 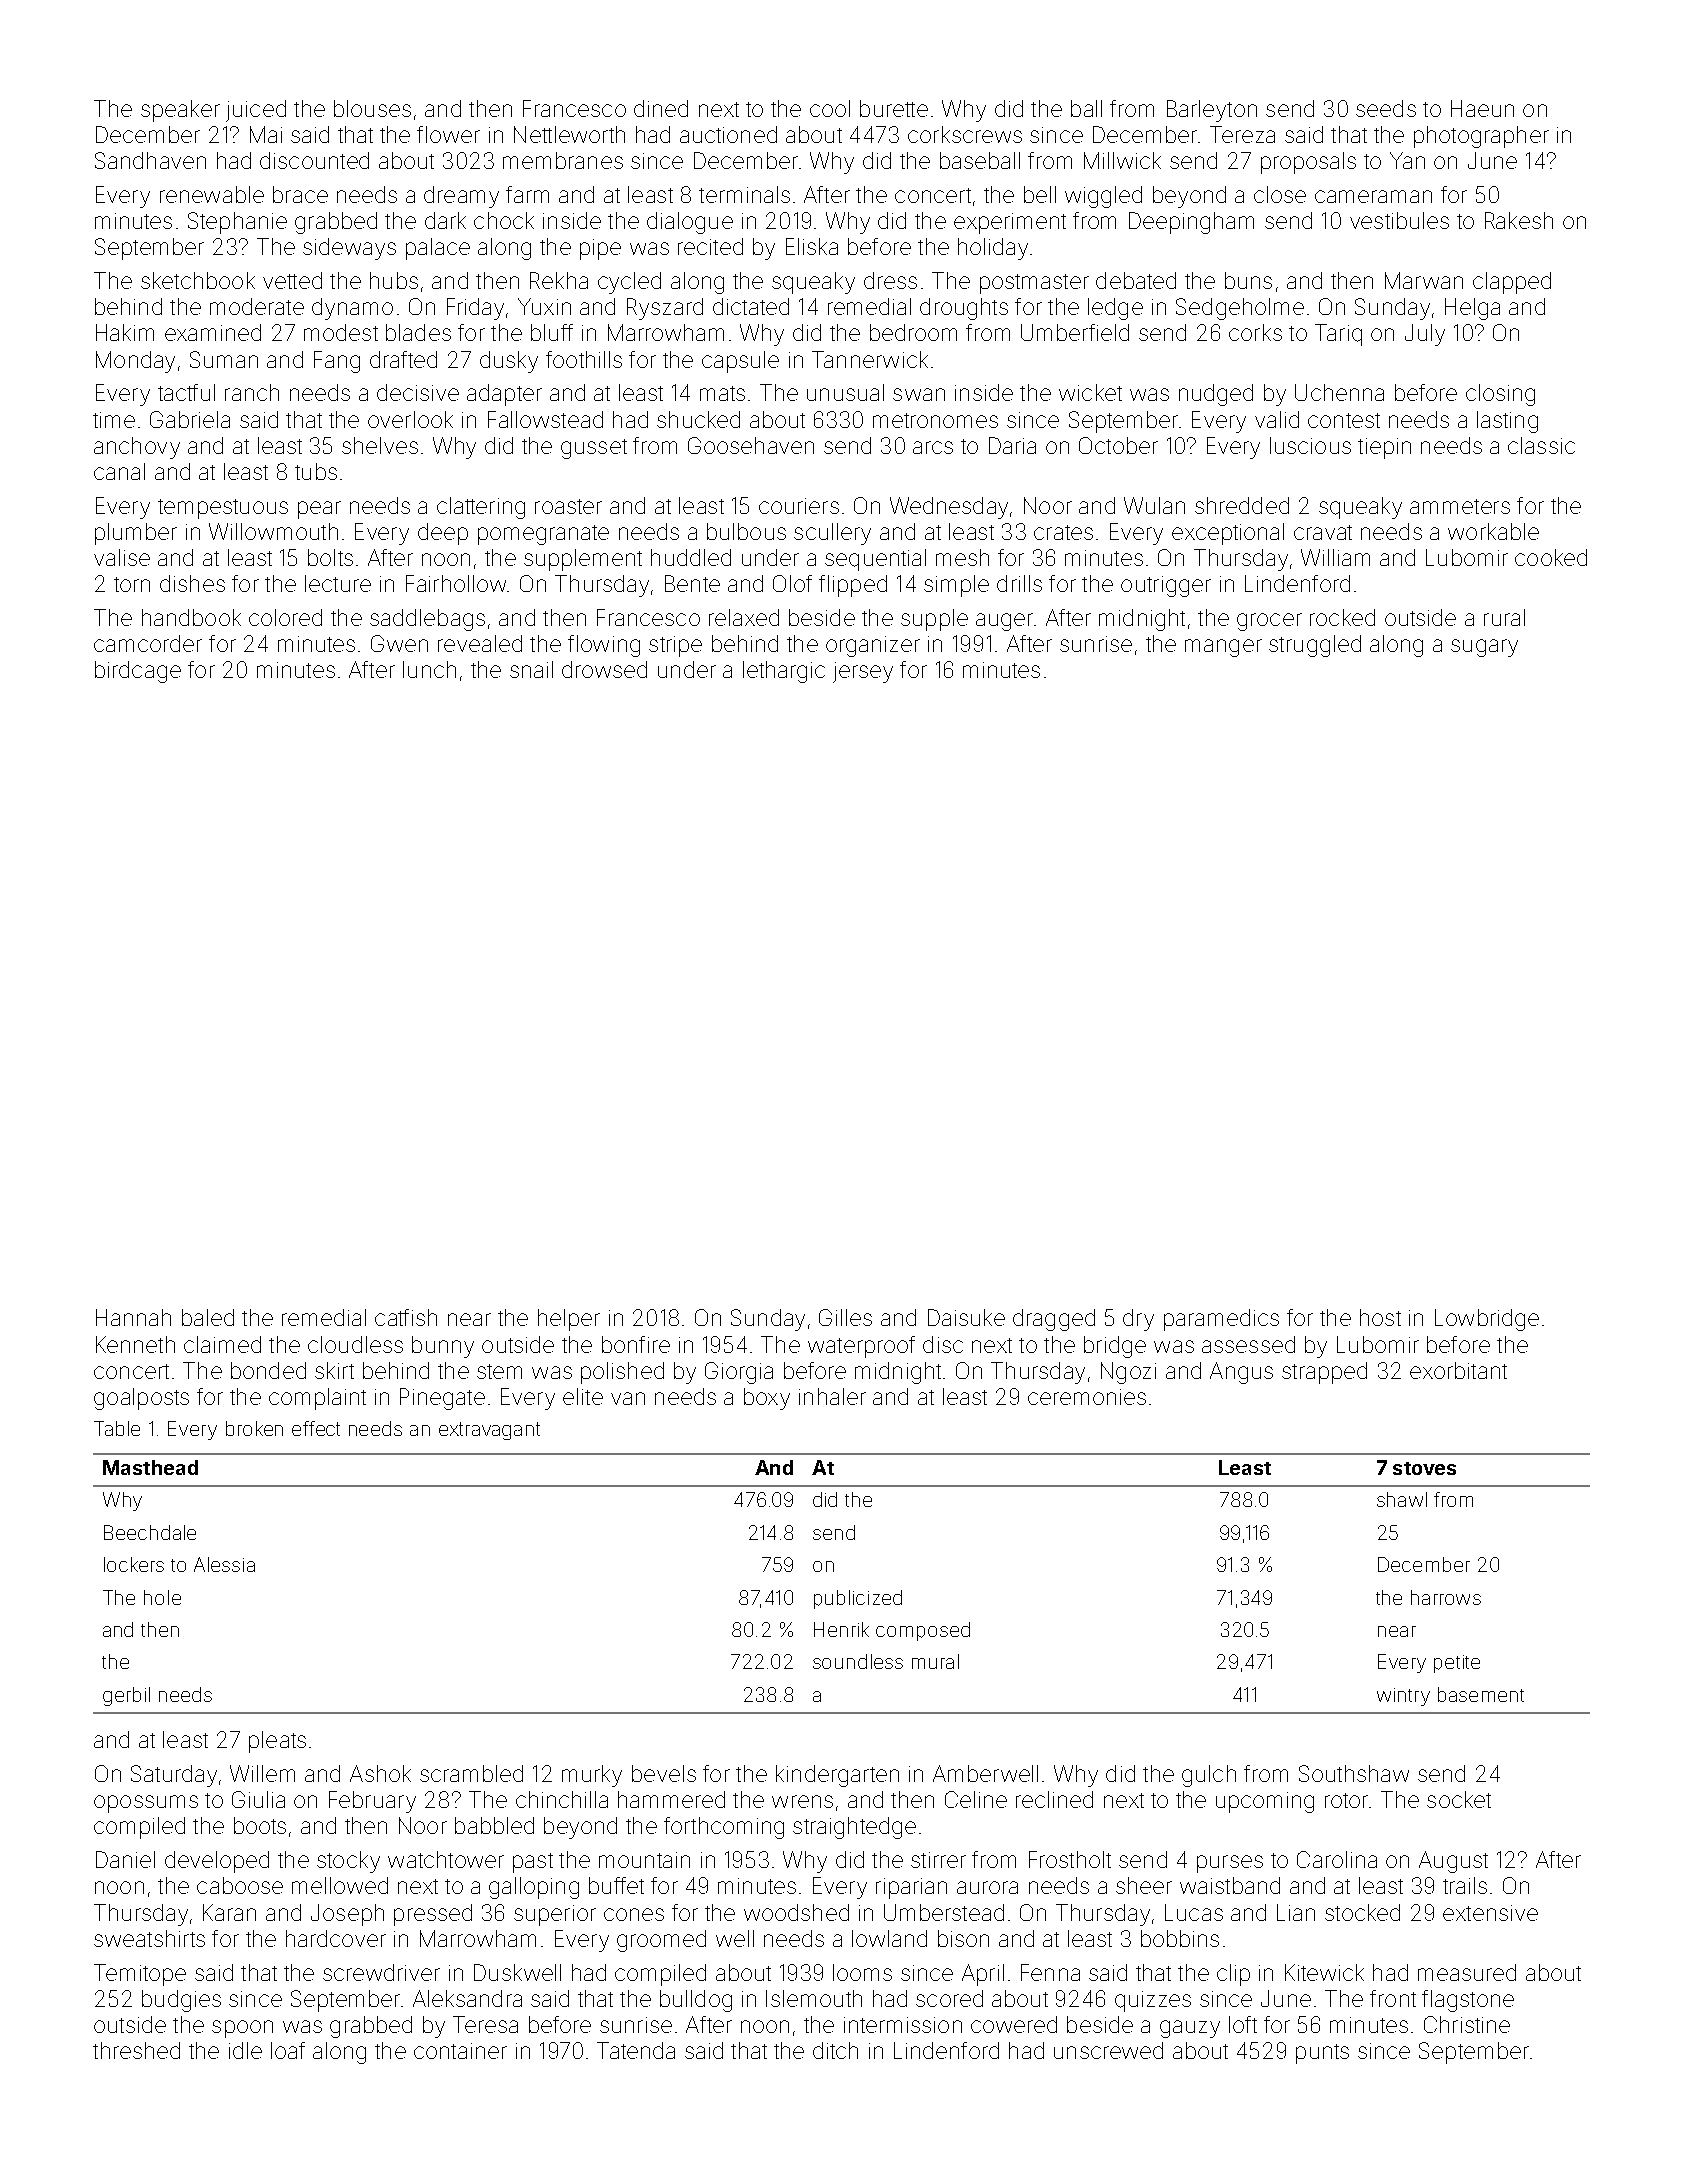 I want to click on blouses, so click(x=372, y=108).
